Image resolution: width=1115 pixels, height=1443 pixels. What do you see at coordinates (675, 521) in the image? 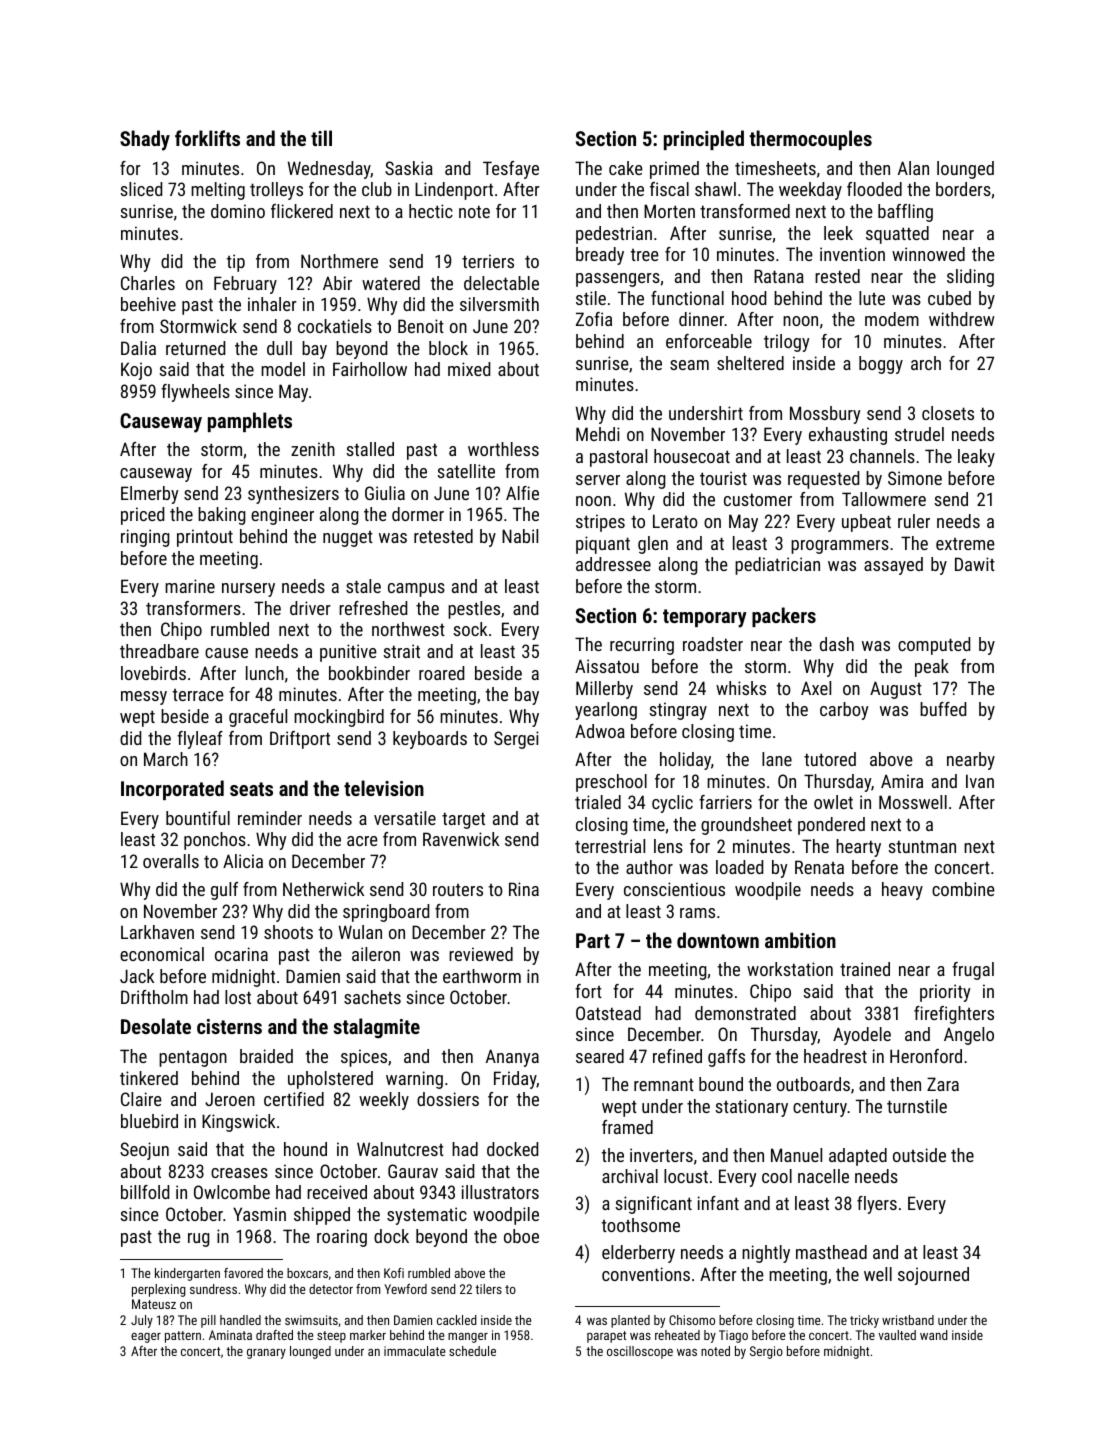
I see `Lerato` at bounding box center [675, 521].
